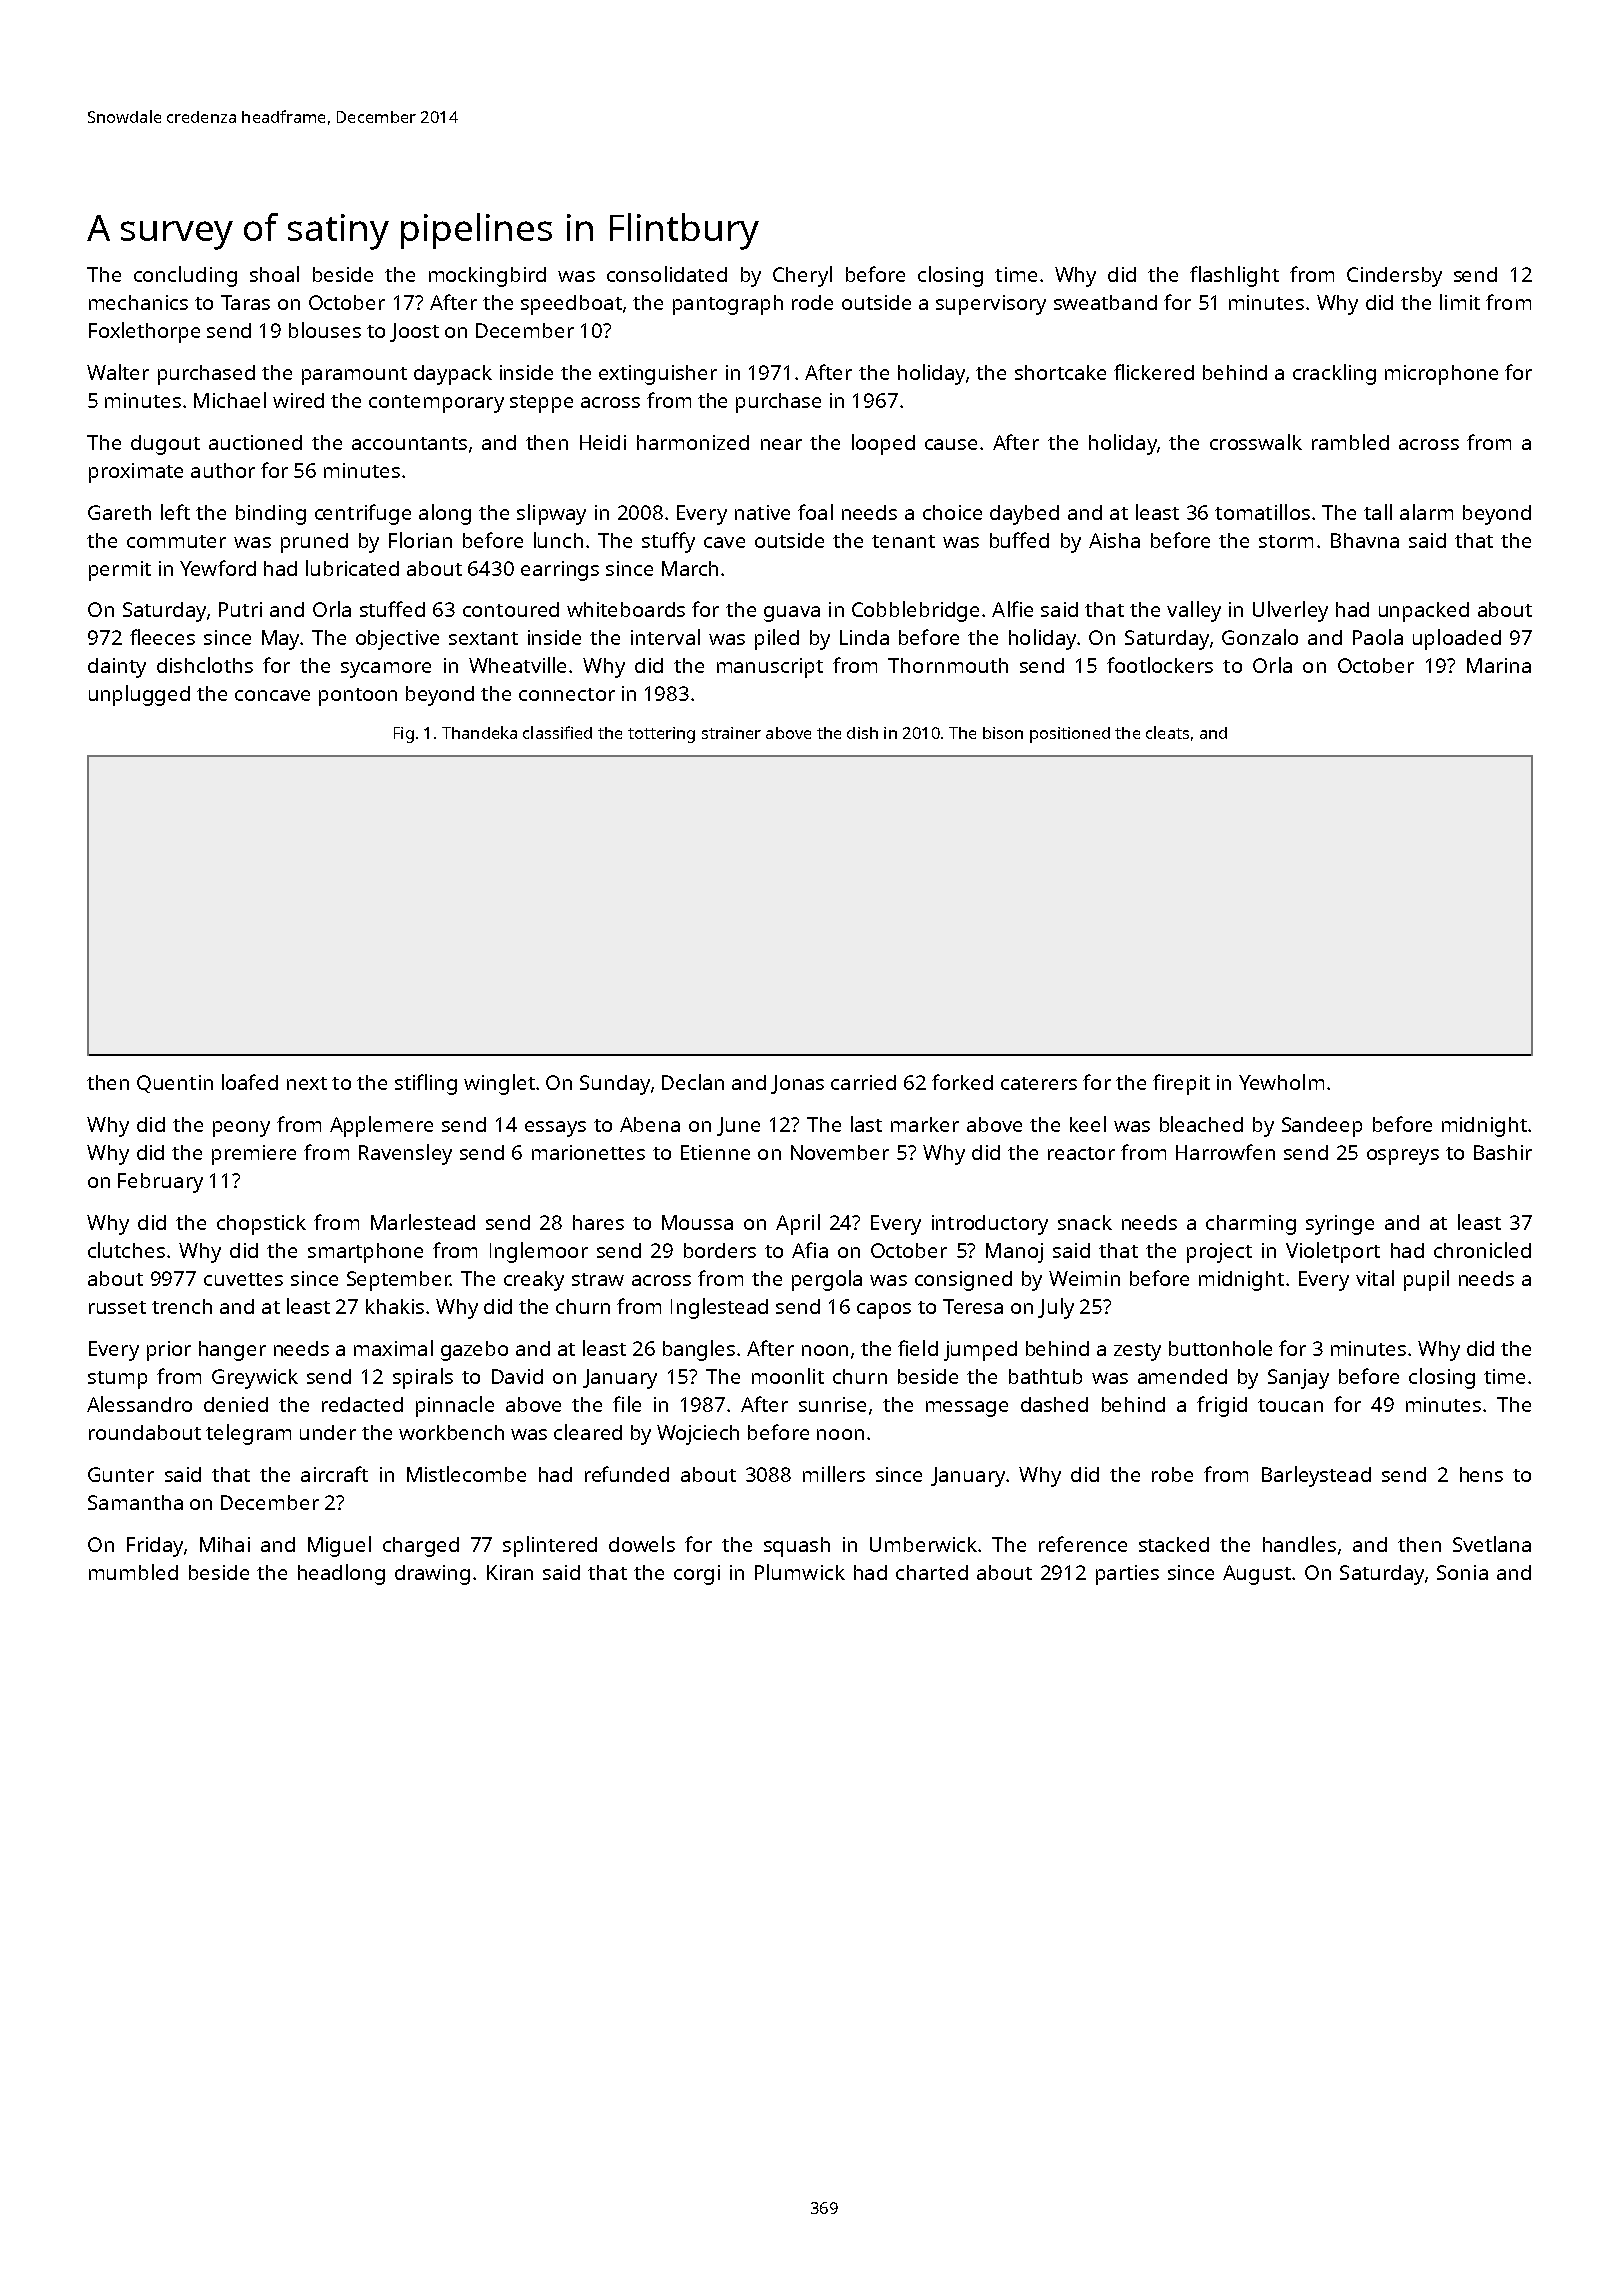  I want to click on Aisha, so click(1114, 540).
